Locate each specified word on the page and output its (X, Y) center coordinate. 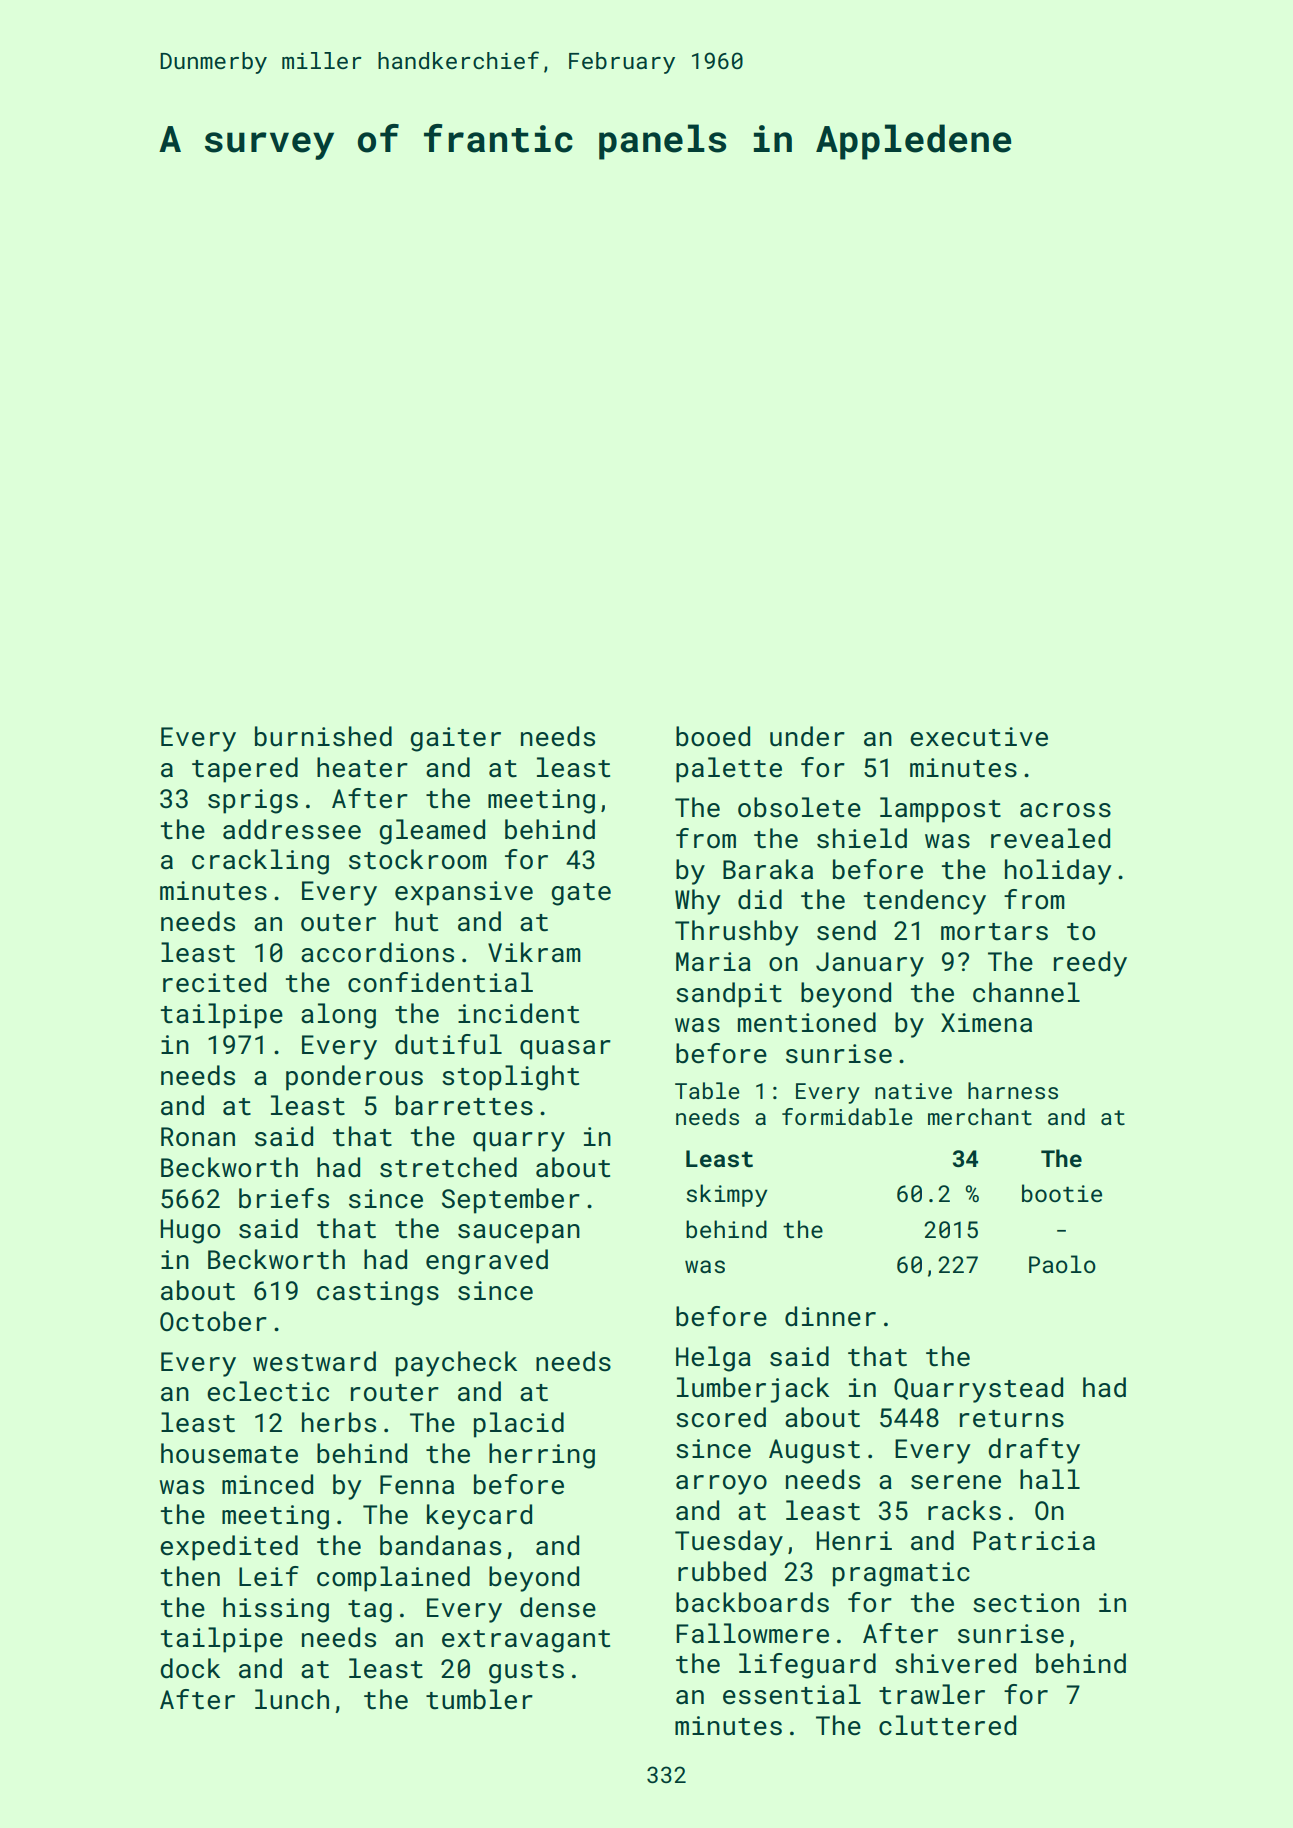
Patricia (1034, 1541)
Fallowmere (753, 1633)
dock (190, 1668)
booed (713, 736)
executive (979, 737)
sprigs (253, 801)
